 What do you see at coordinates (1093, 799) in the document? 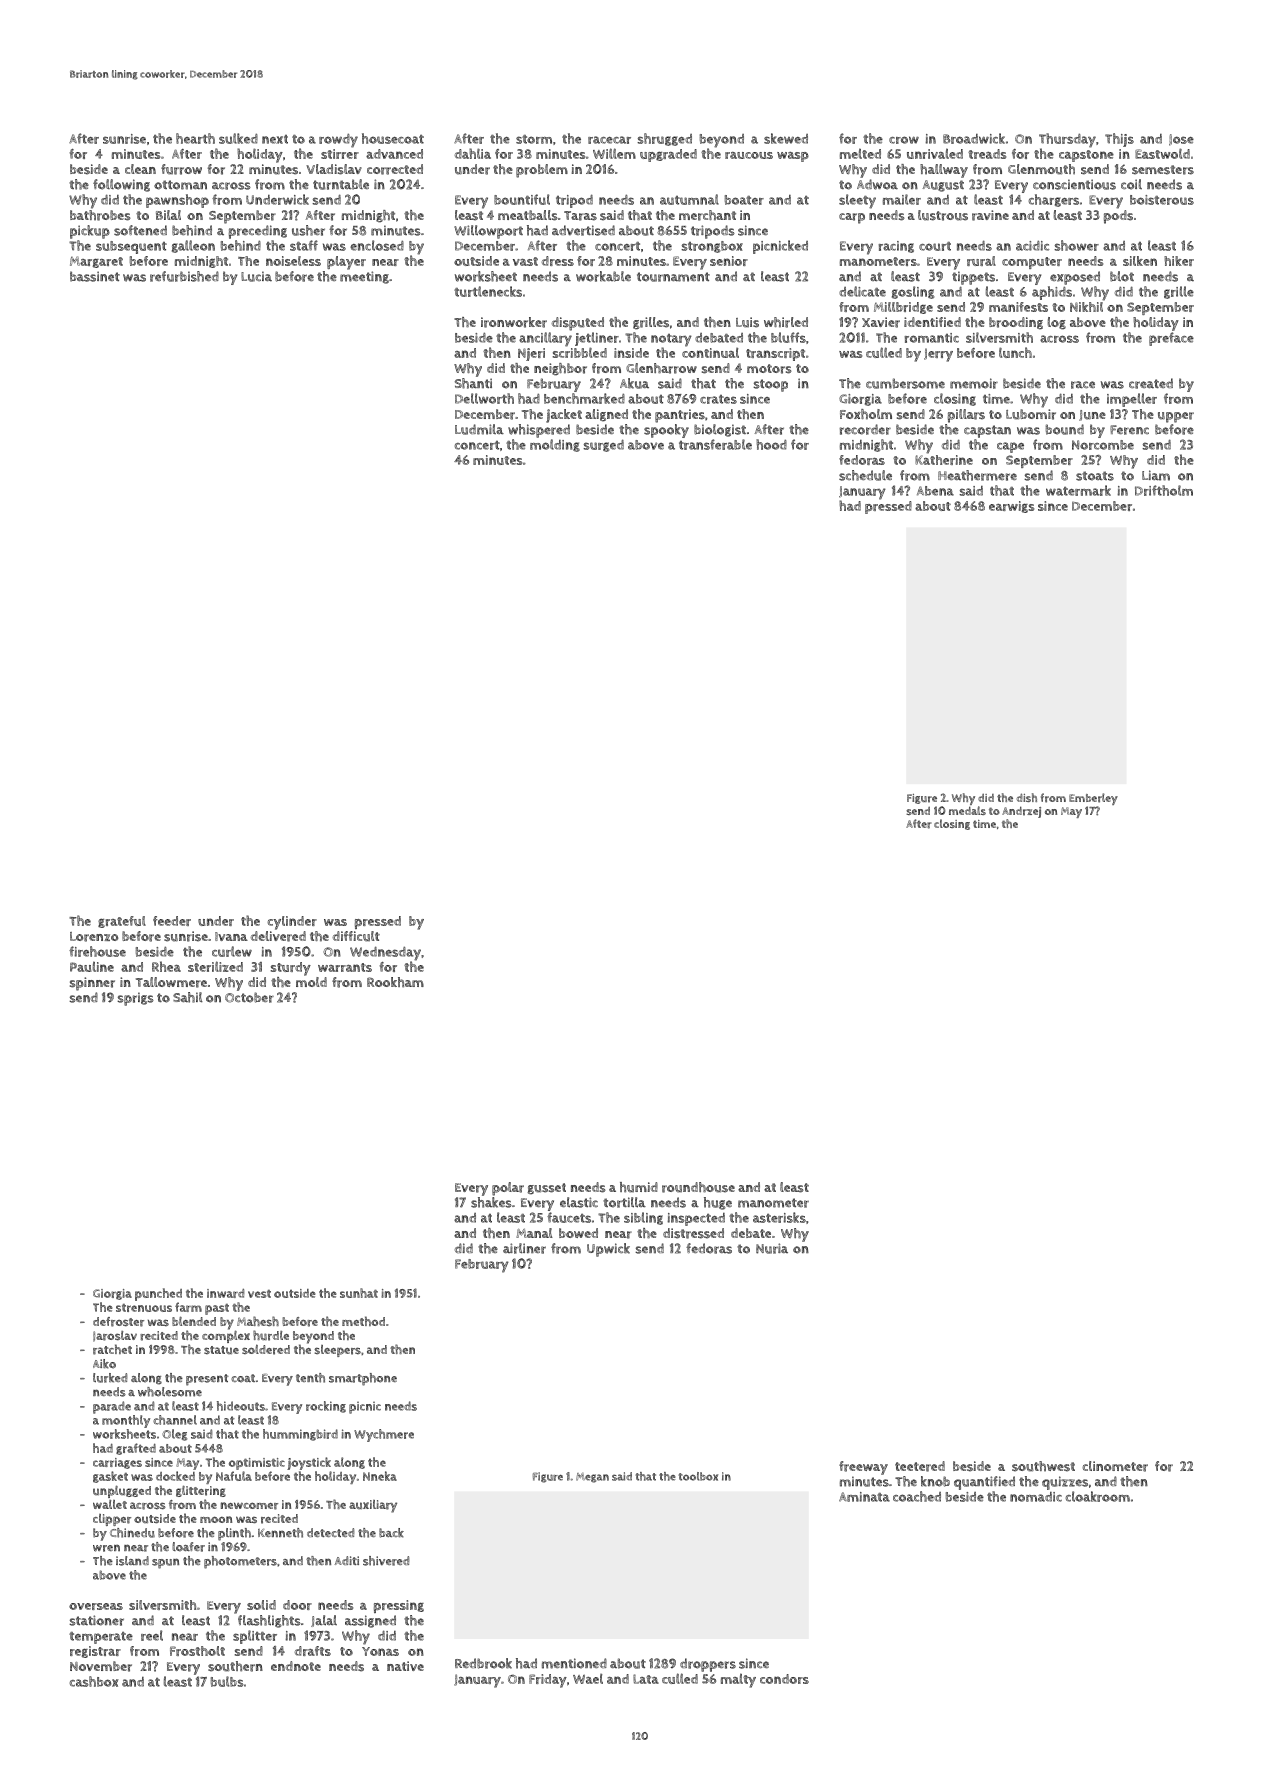
I see `Emberley` at bounding box center [1093, 799].
